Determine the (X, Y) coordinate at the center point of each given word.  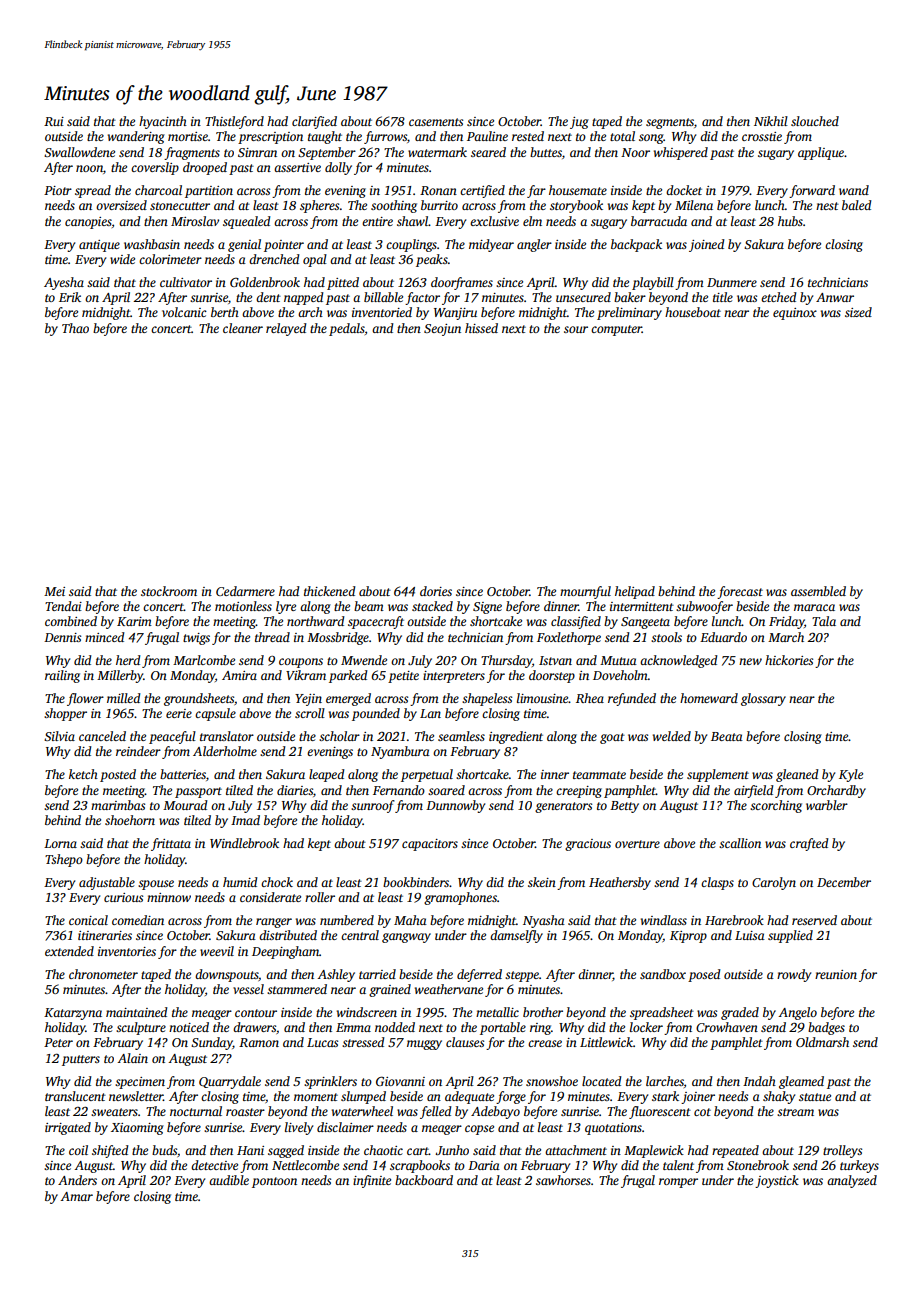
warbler (827, 805)
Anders (77, 1180)
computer (616, 330)
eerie (179, 713)
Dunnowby (455, 806)
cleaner (243, 328)
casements (436, 122)
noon (89, 168)
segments (670, 123)
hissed (481, 328)
